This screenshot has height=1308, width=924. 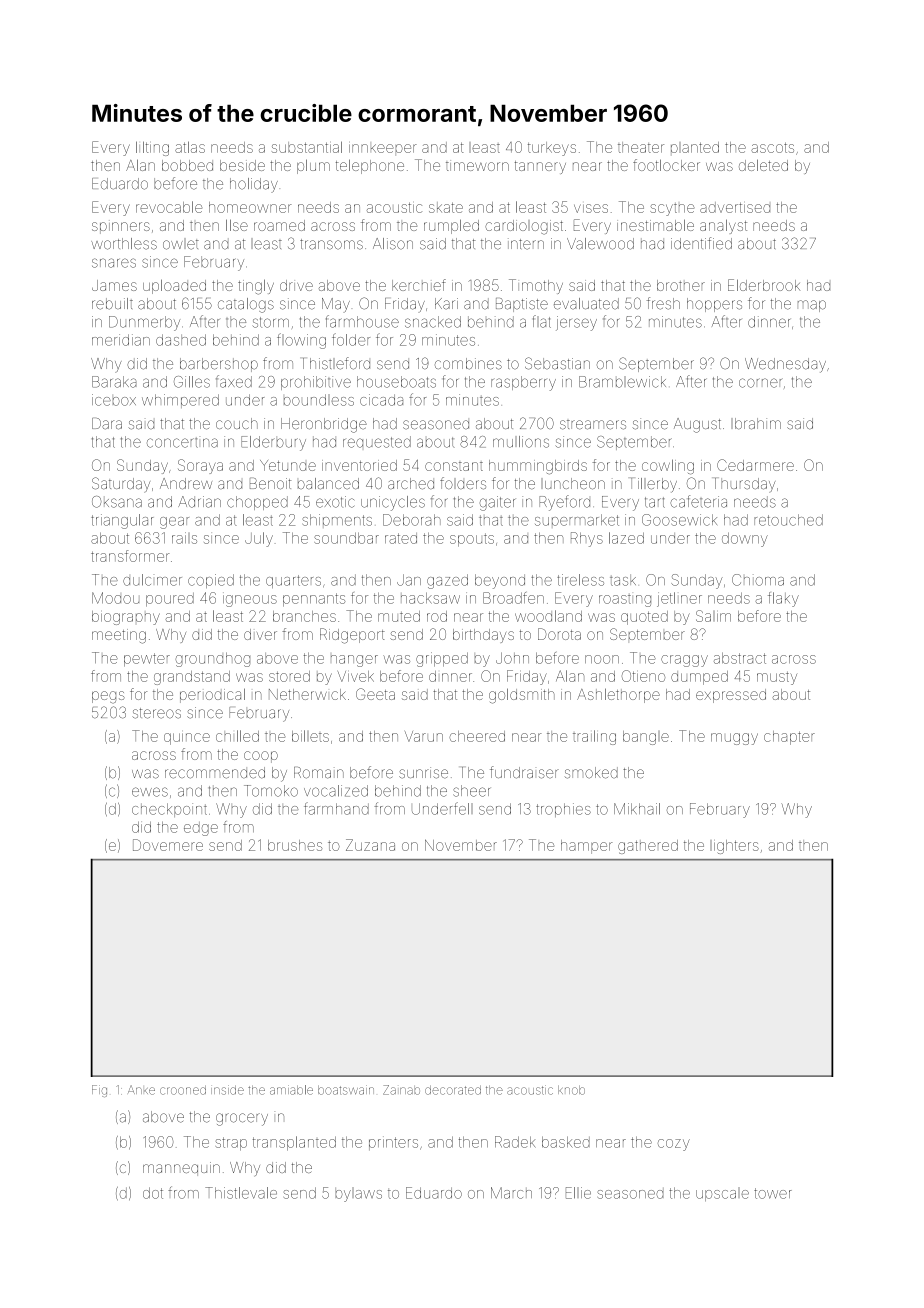 I want to click on Thistlevale, so click(x=241, y=1193).
